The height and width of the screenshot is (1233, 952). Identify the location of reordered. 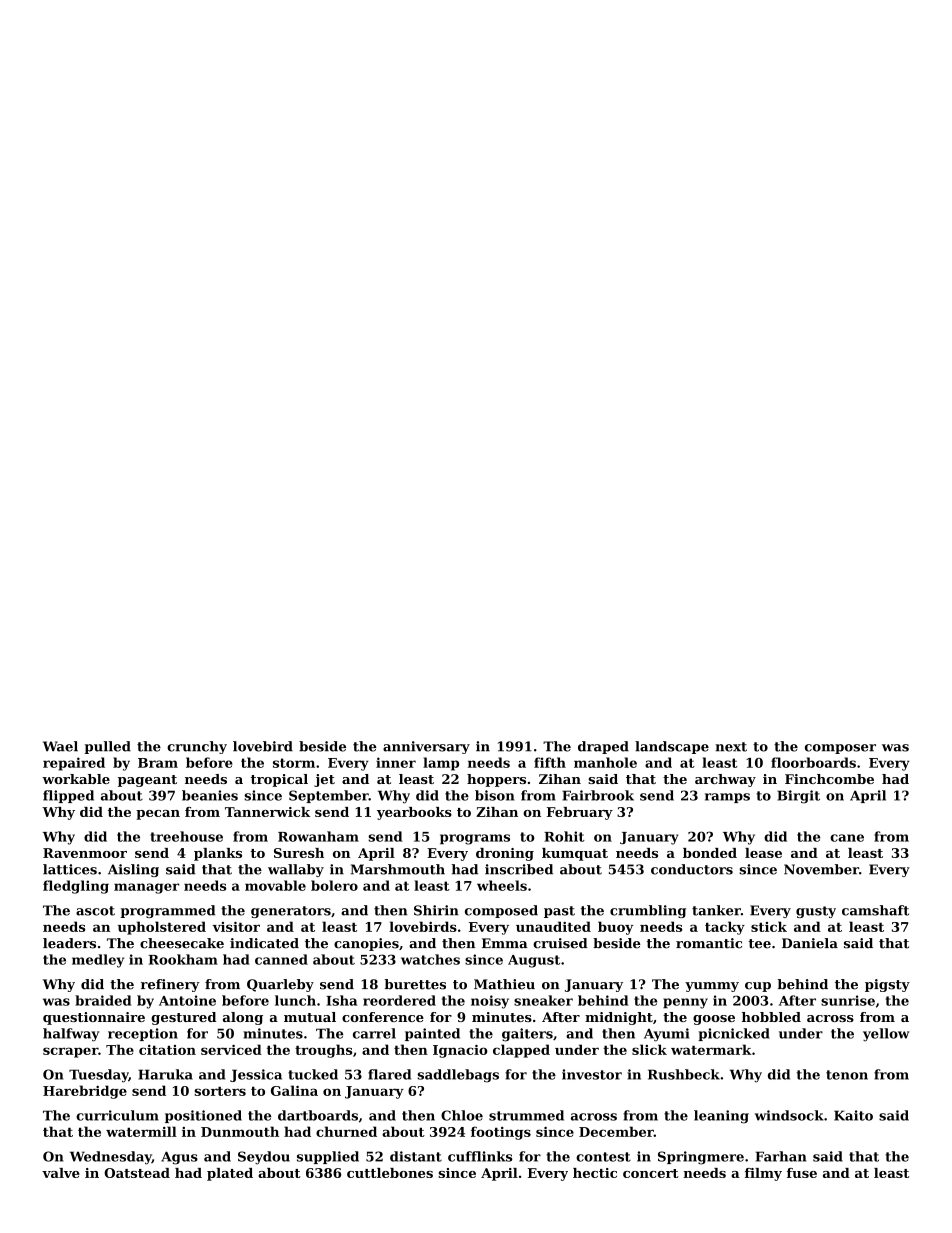
(399, 1000).
